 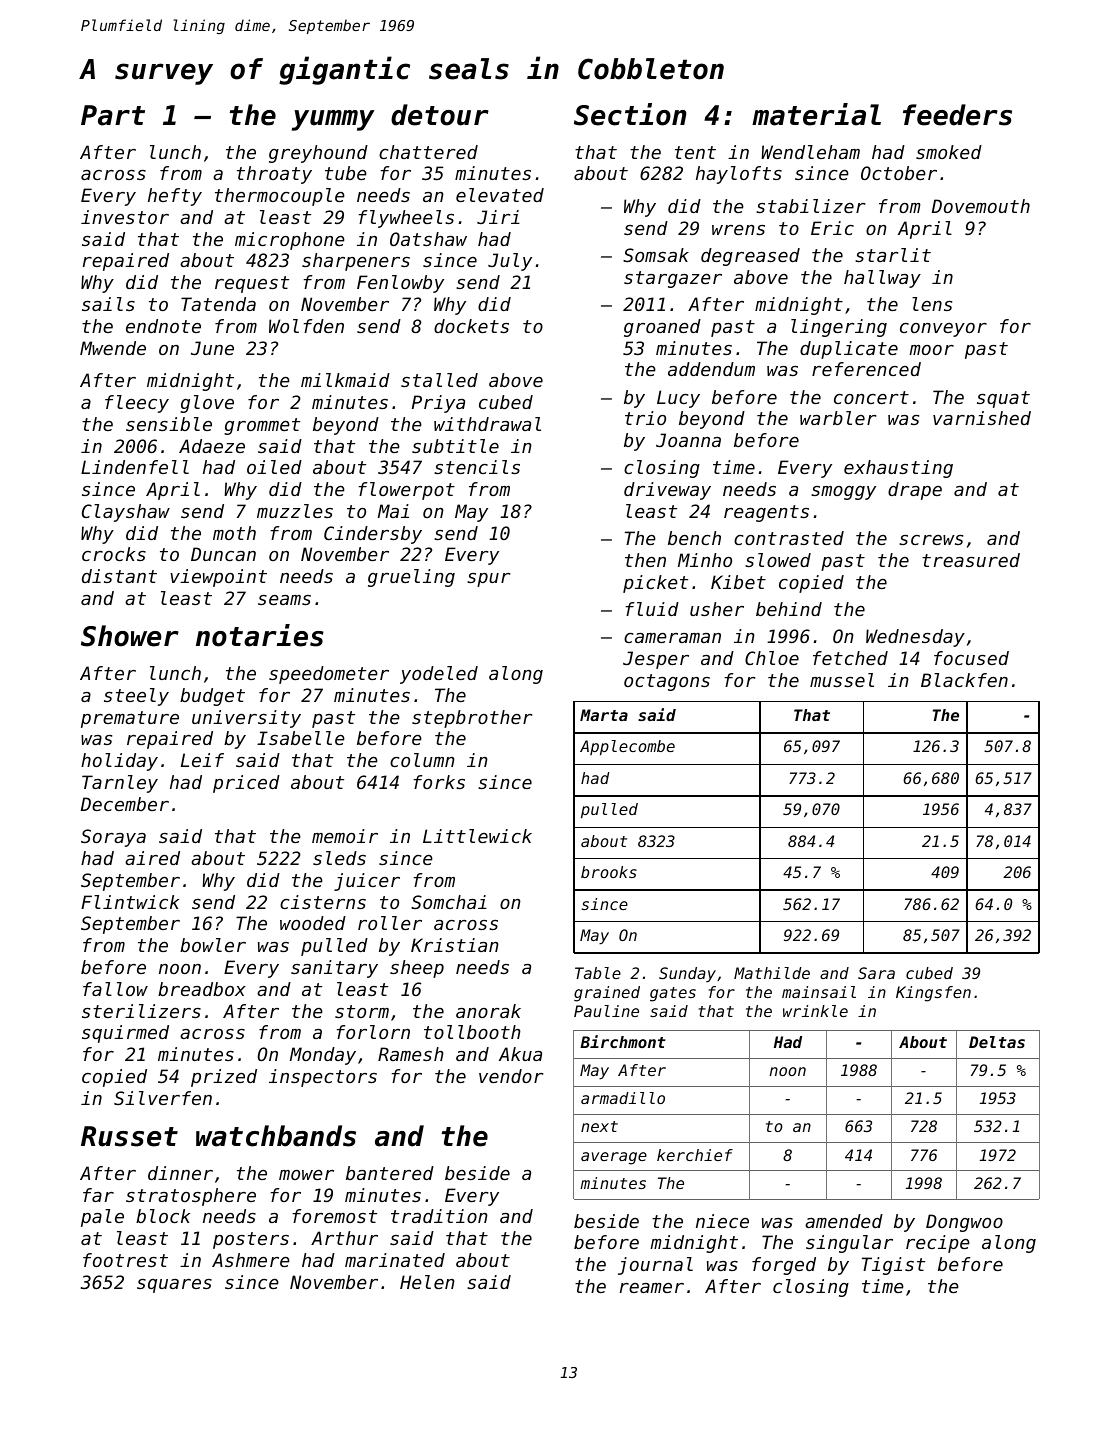 What do you see at coordinates (604, 715) in the page?
I see `Marta` at bounding box center [604, 715].
